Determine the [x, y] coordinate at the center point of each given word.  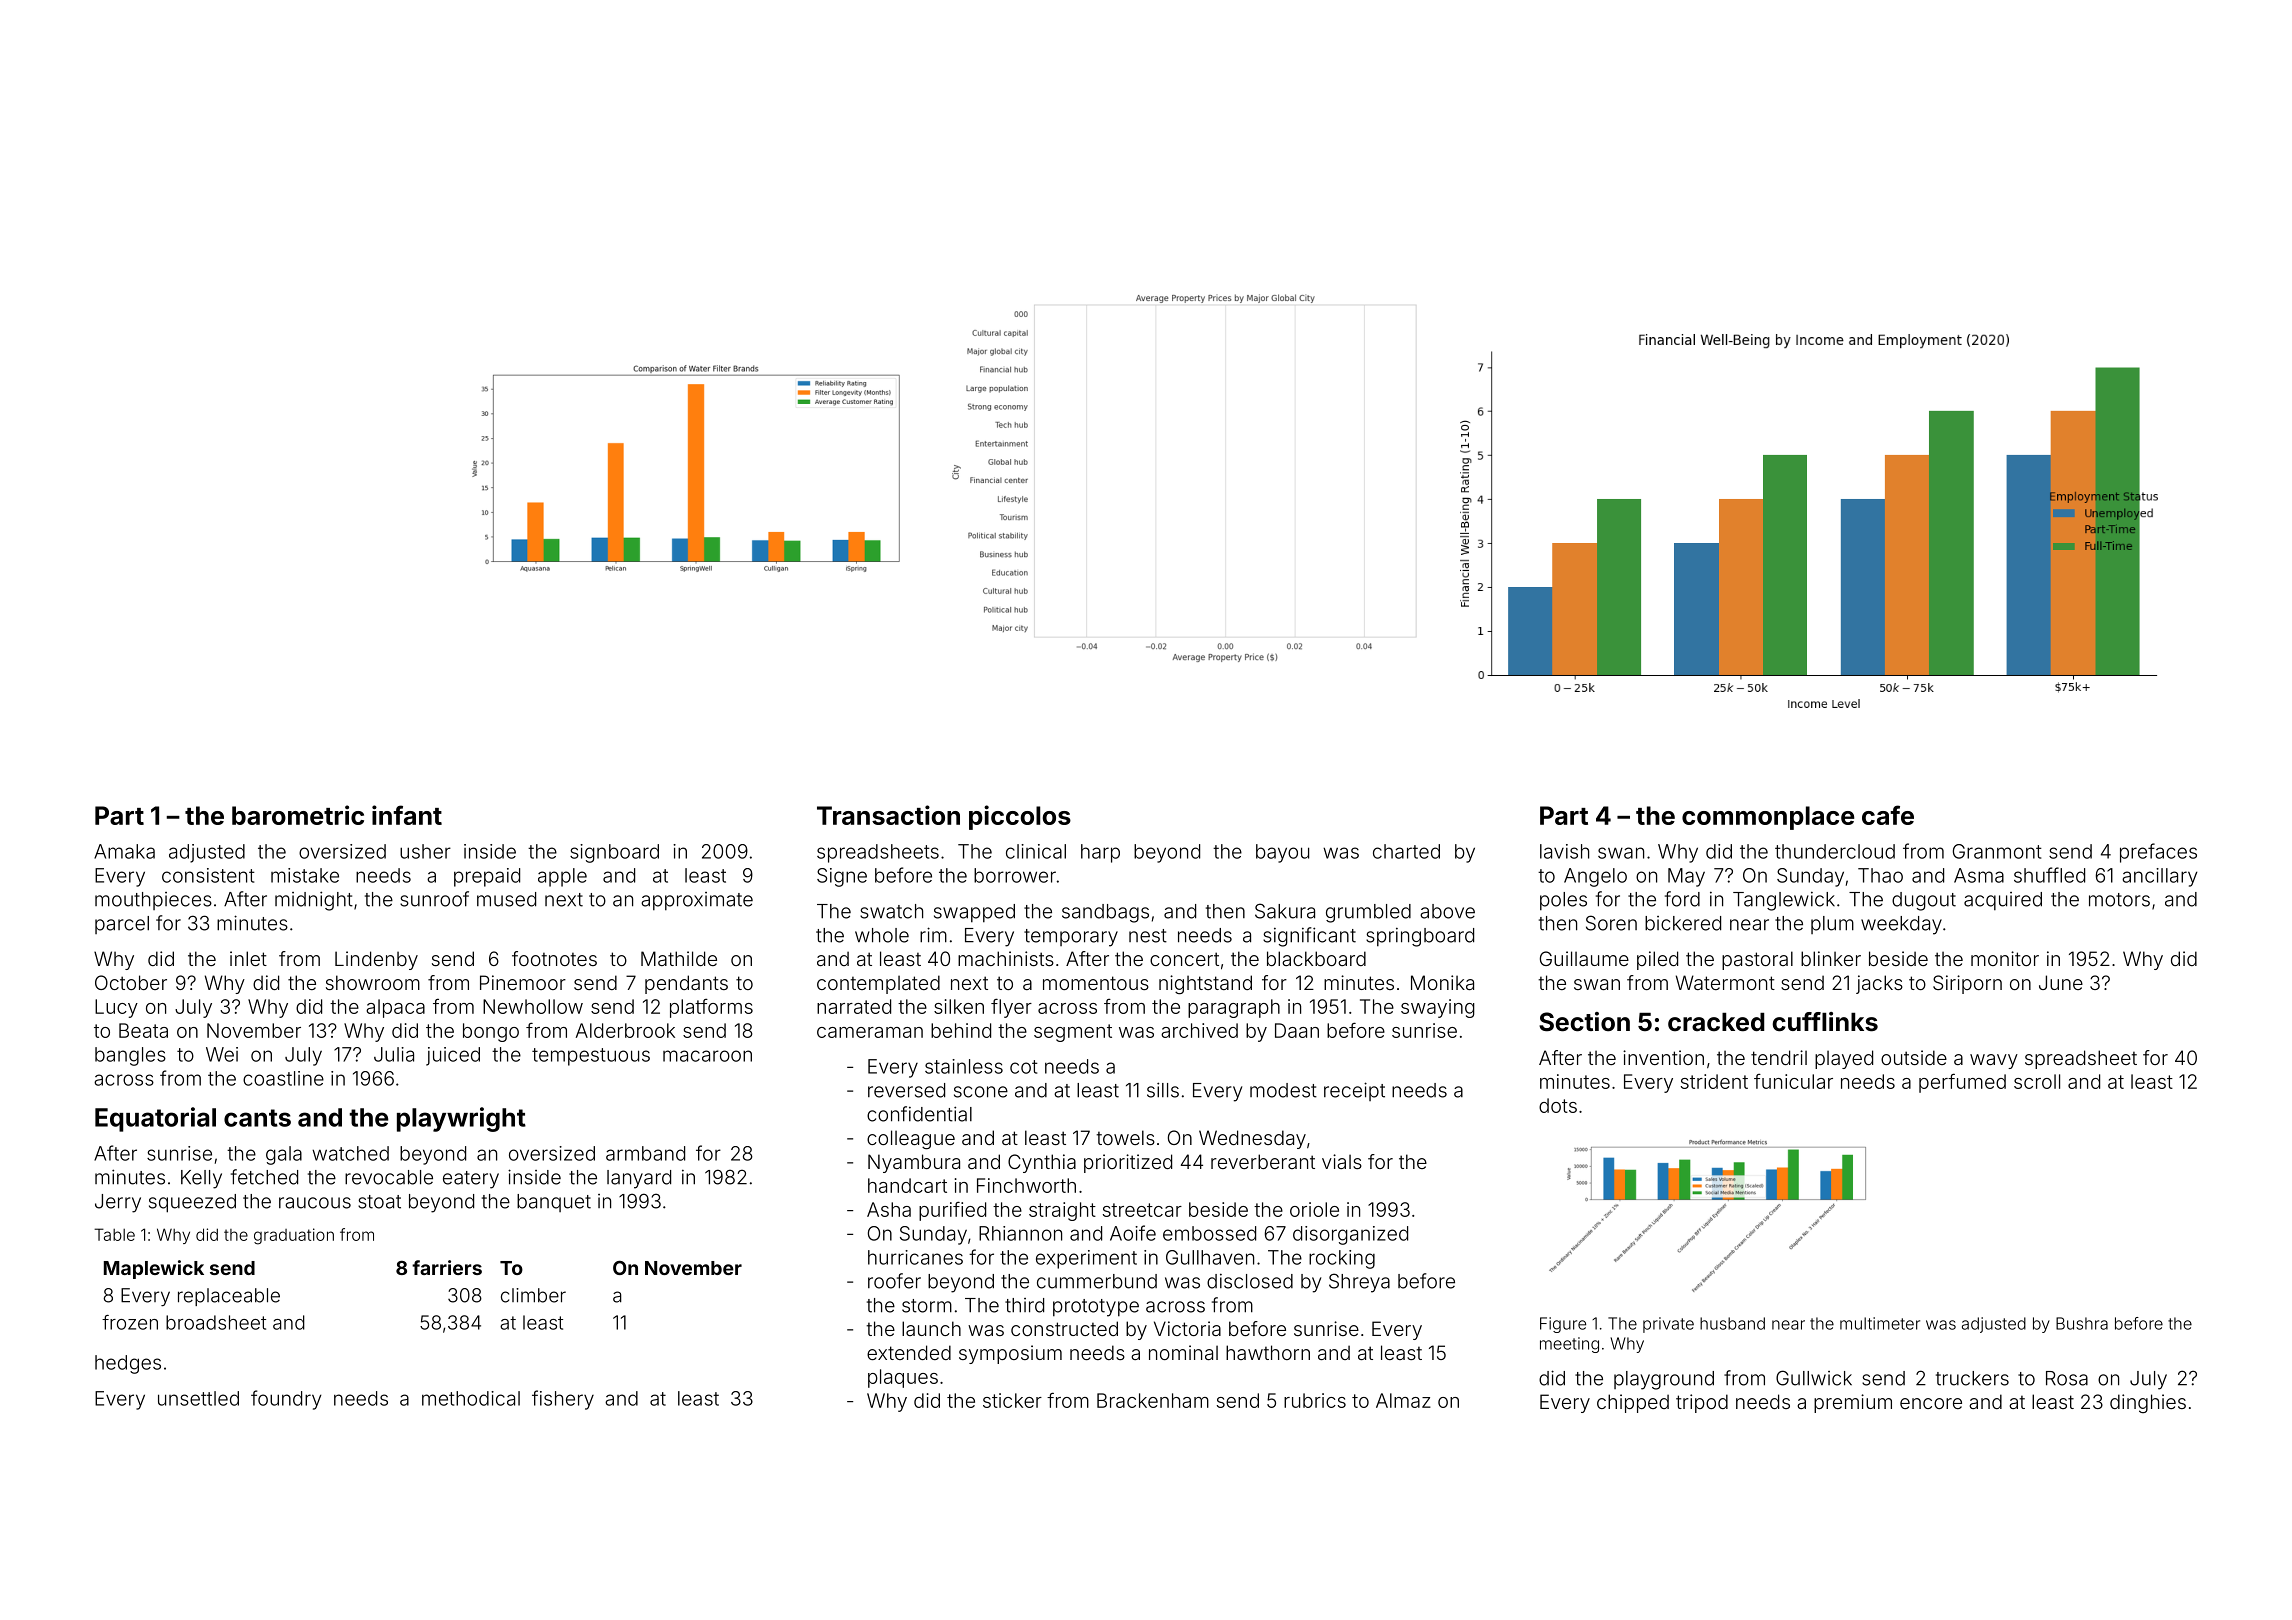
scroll [2037, 1081]
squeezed [192, 1203]
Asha [889, 1209]
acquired [2003, 901]
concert [1184, 959]
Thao [1880, 875]
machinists [1006, 958]
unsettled [198, 1398]
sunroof [434, 899]
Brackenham [1153, 1400]
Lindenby [376, 960]
